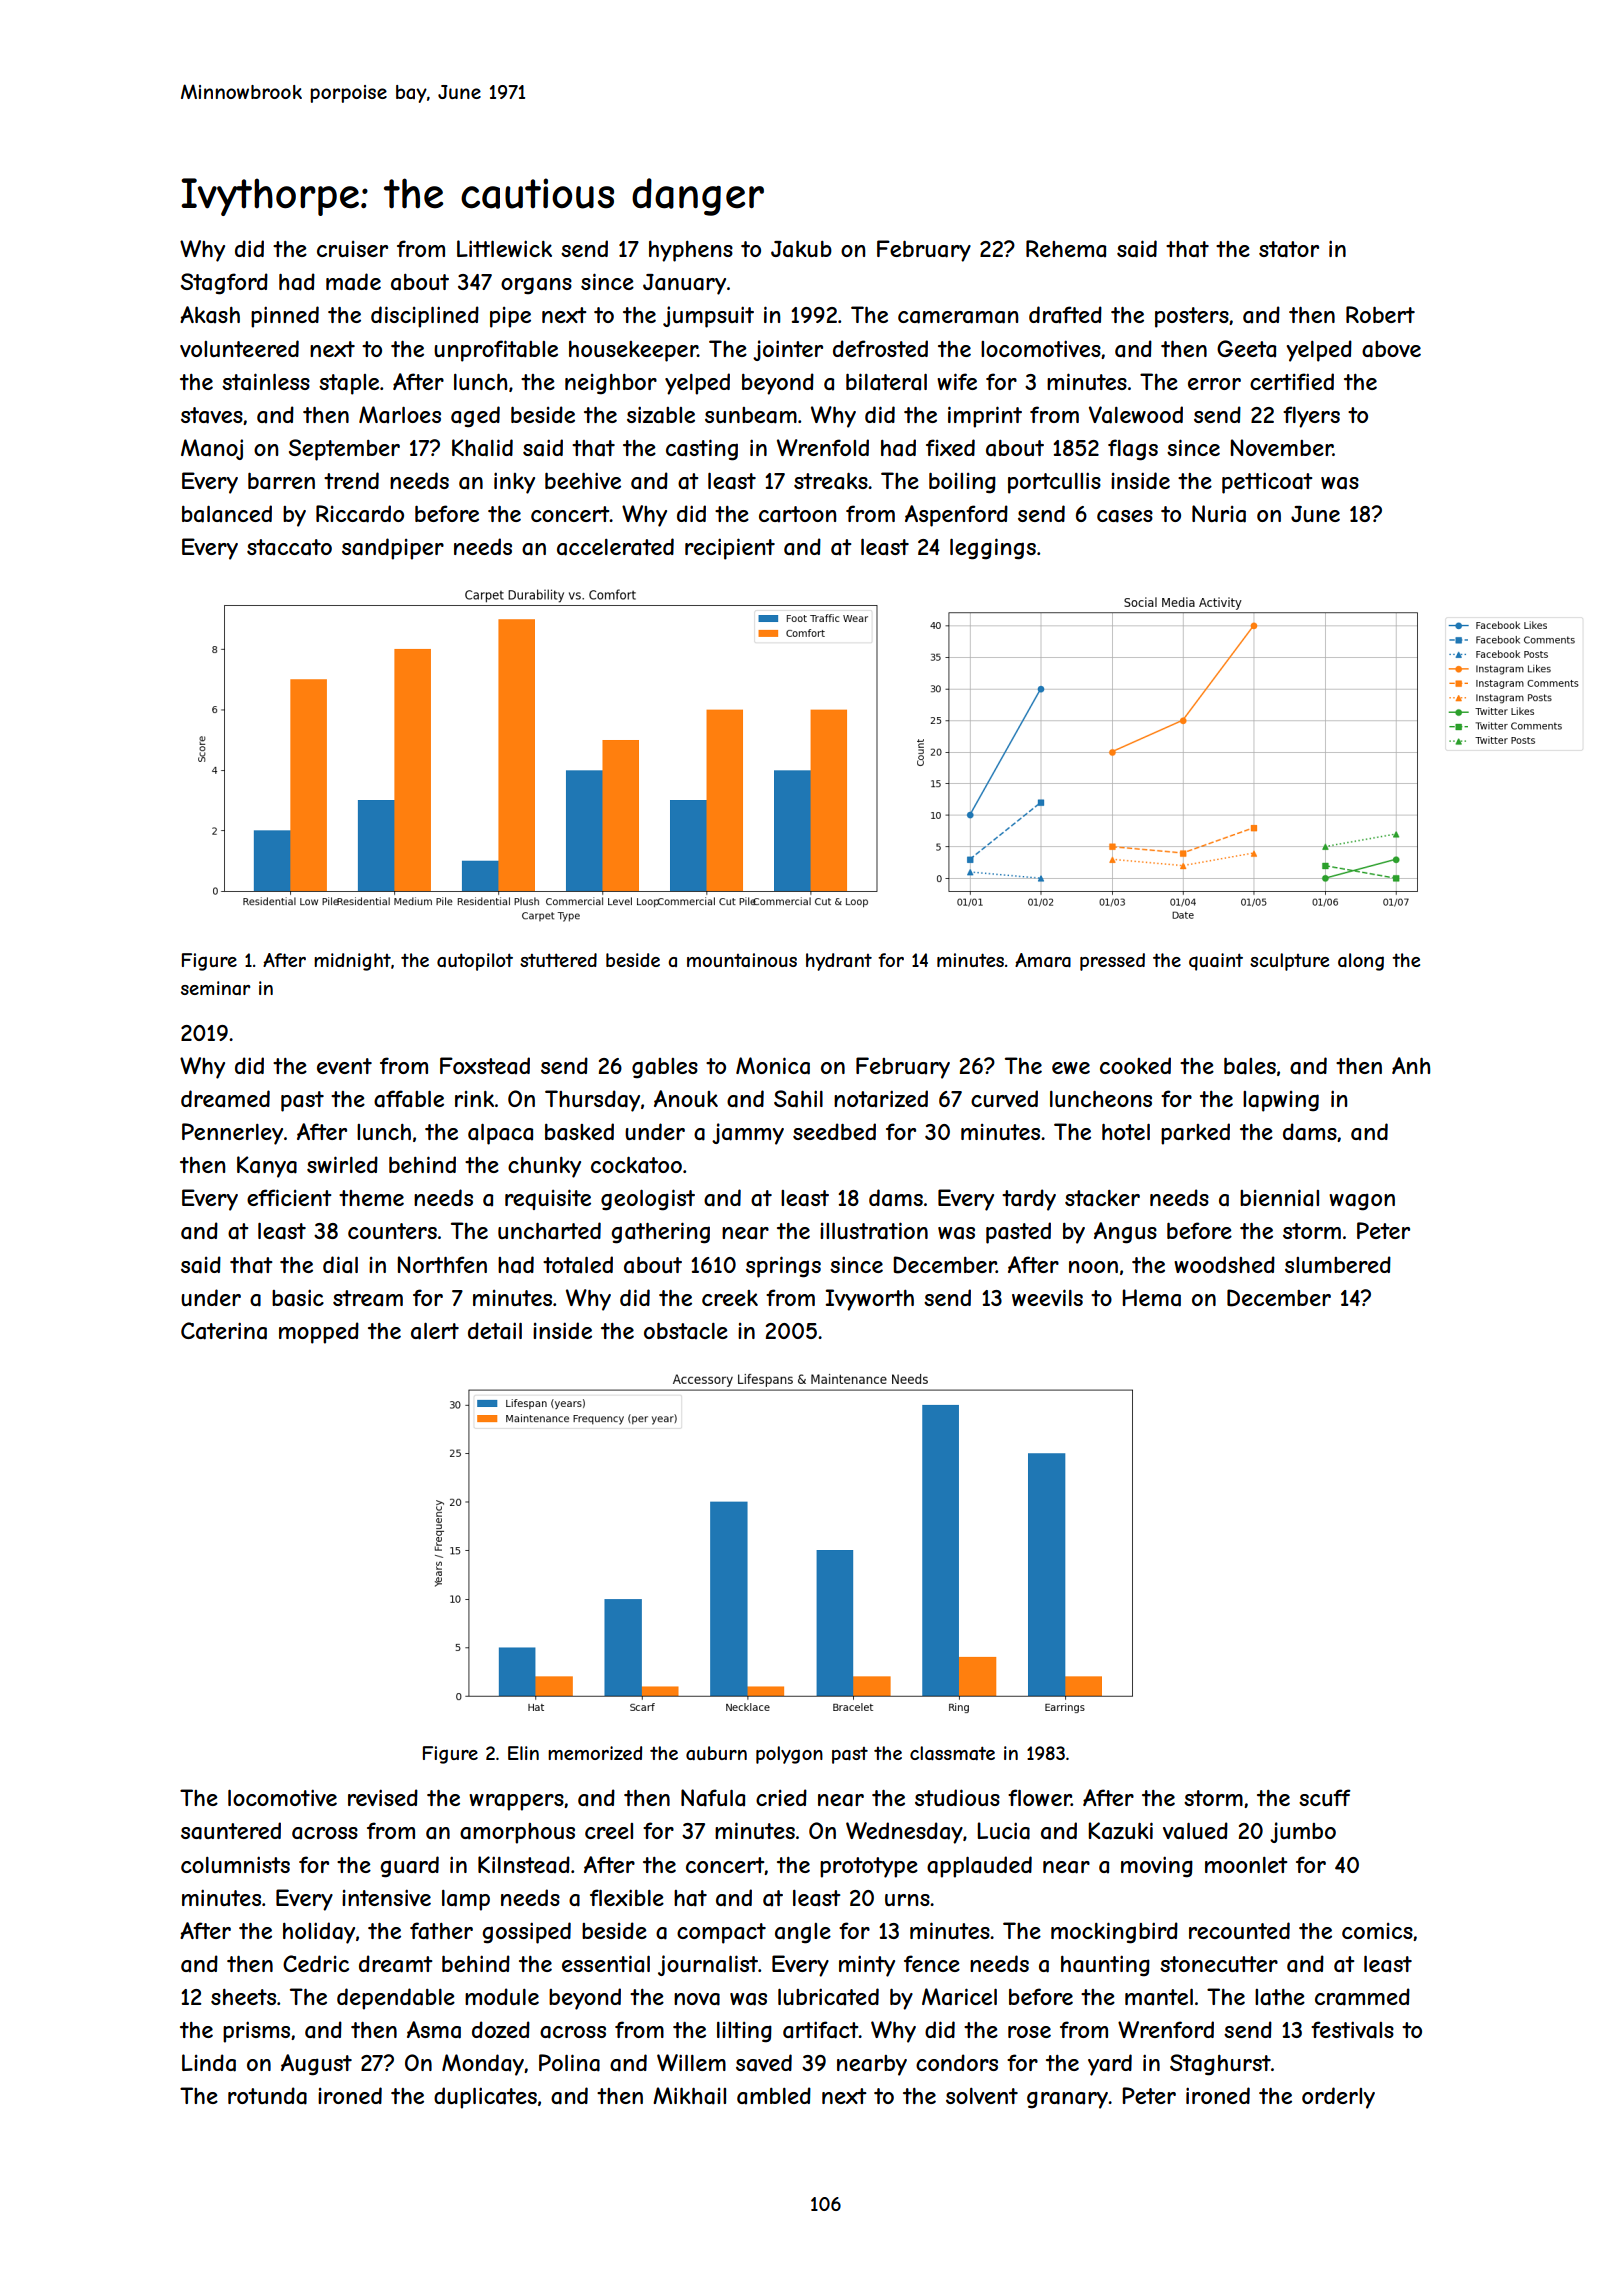  What do you see at coordinates (400, 415) in the screenshot?
I see `Marloes` at bounding box center [400, 415].
